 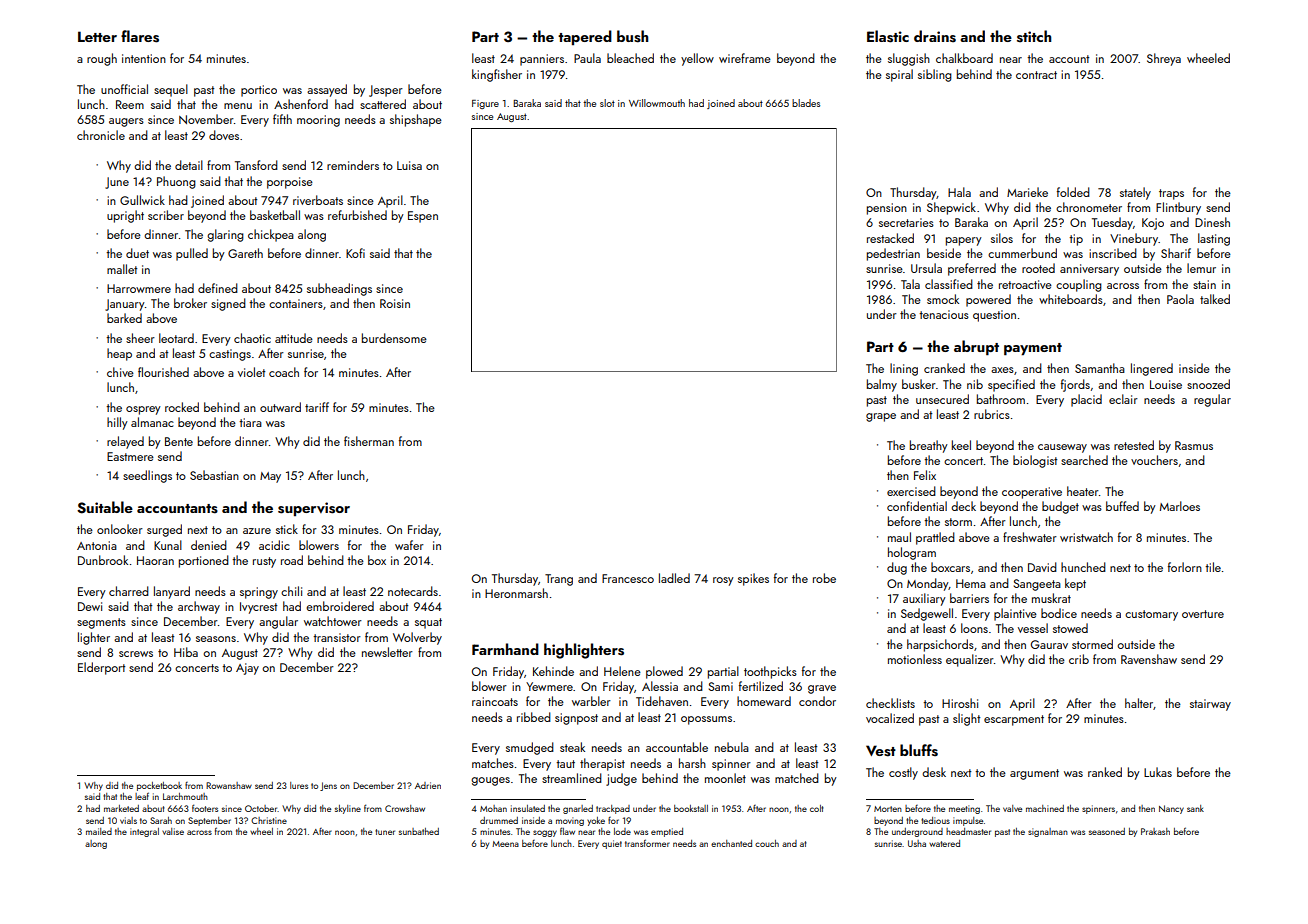 I want to click on judge, so click(x=621, y=779).
